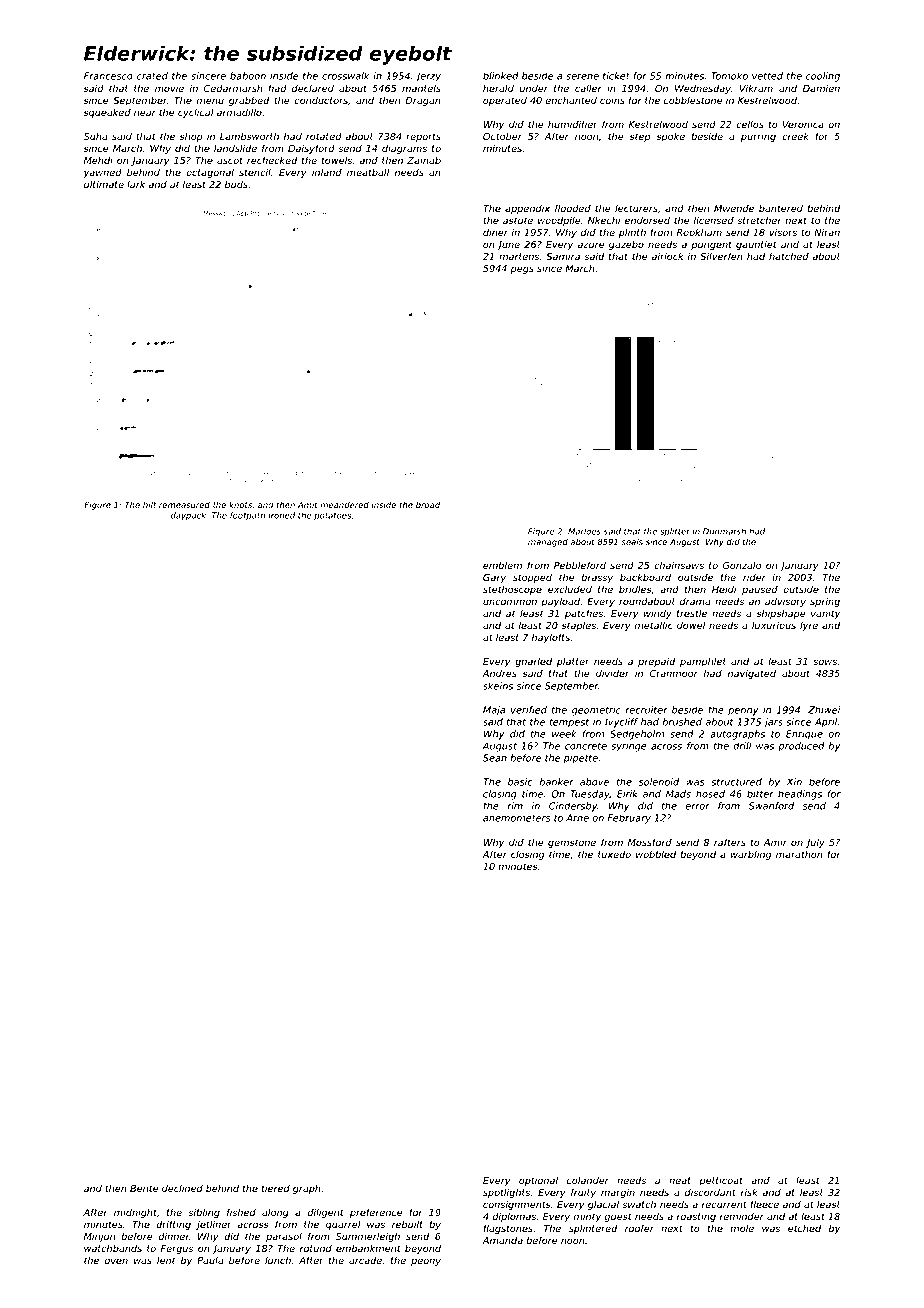  Describe the element at coordinates (515, 806) in the screenshot. I see `rim` at that location.
